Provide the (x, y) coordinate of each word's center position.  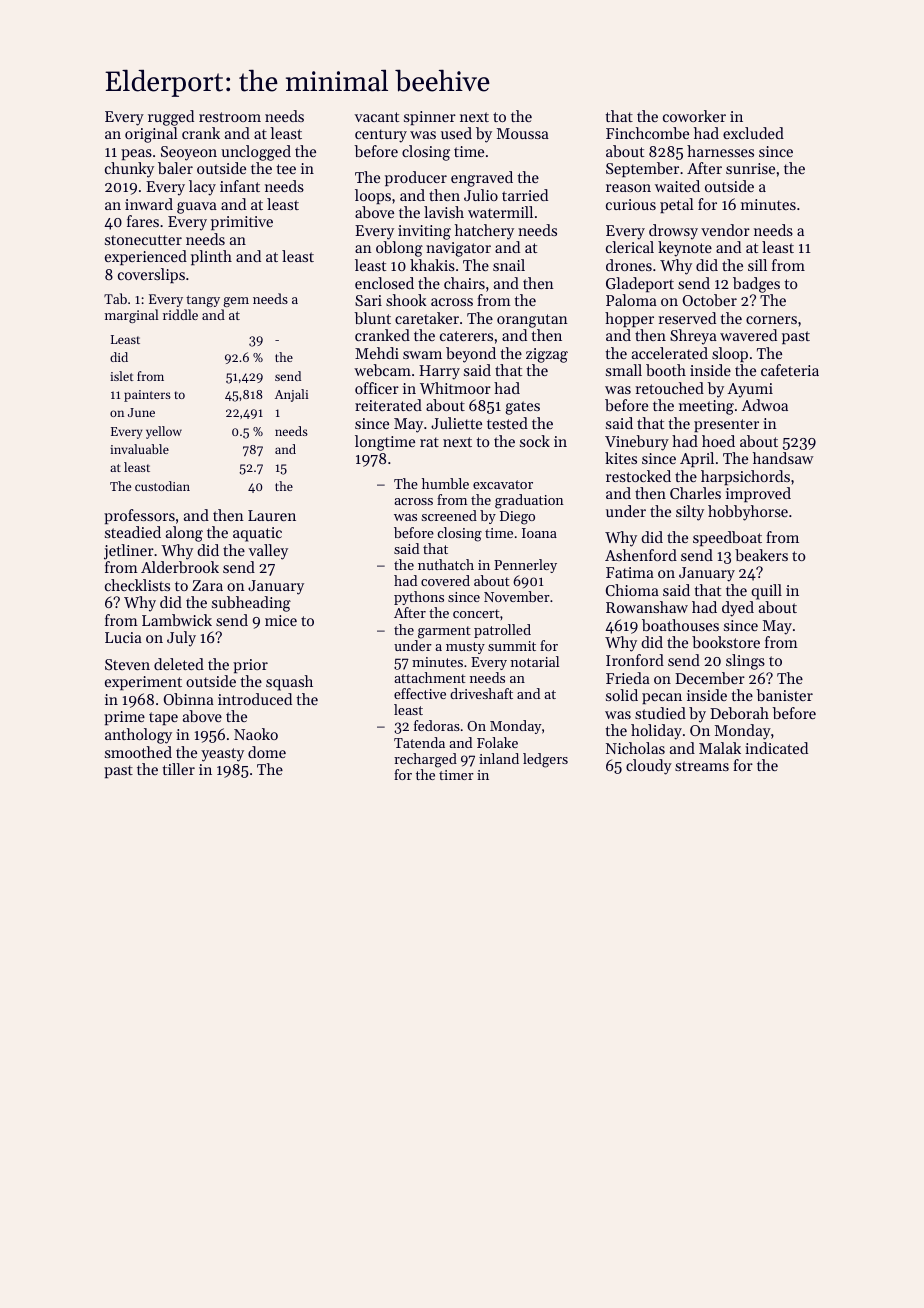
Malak (720, 748)
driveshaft (481, 693)
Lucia (123, 637)
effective (420, 693)
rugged (171, 118)
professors (139, 516)
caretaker (427, 318)
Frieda (628, 678)
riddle (180, 314)
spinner (430, 118)
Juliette (456, 423)
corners (771, 320)
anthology (138, 736)
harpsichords (745, 477)
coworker (694, 116)
